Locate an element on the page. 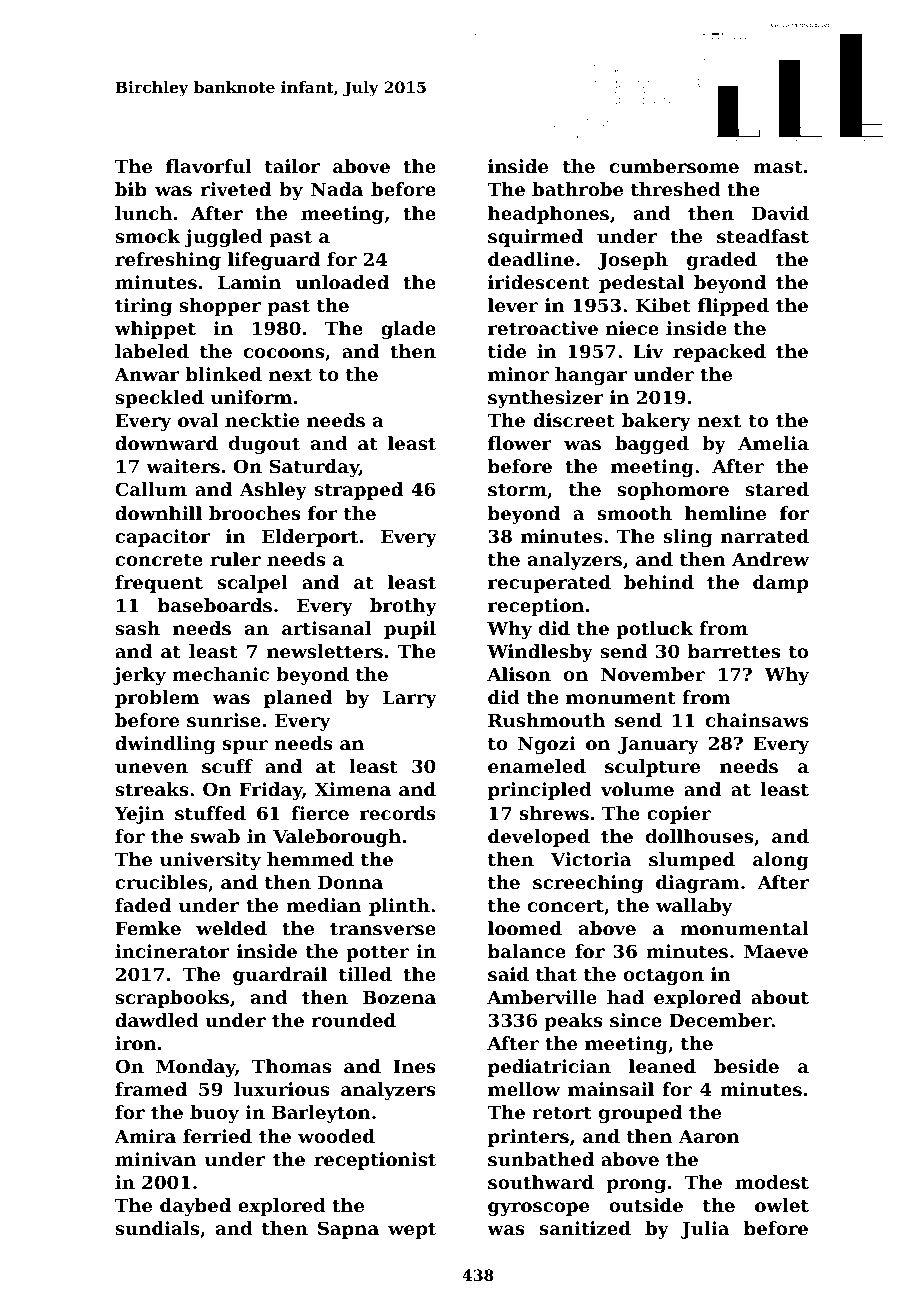  hemmed is located at coordinates (310, 859).
